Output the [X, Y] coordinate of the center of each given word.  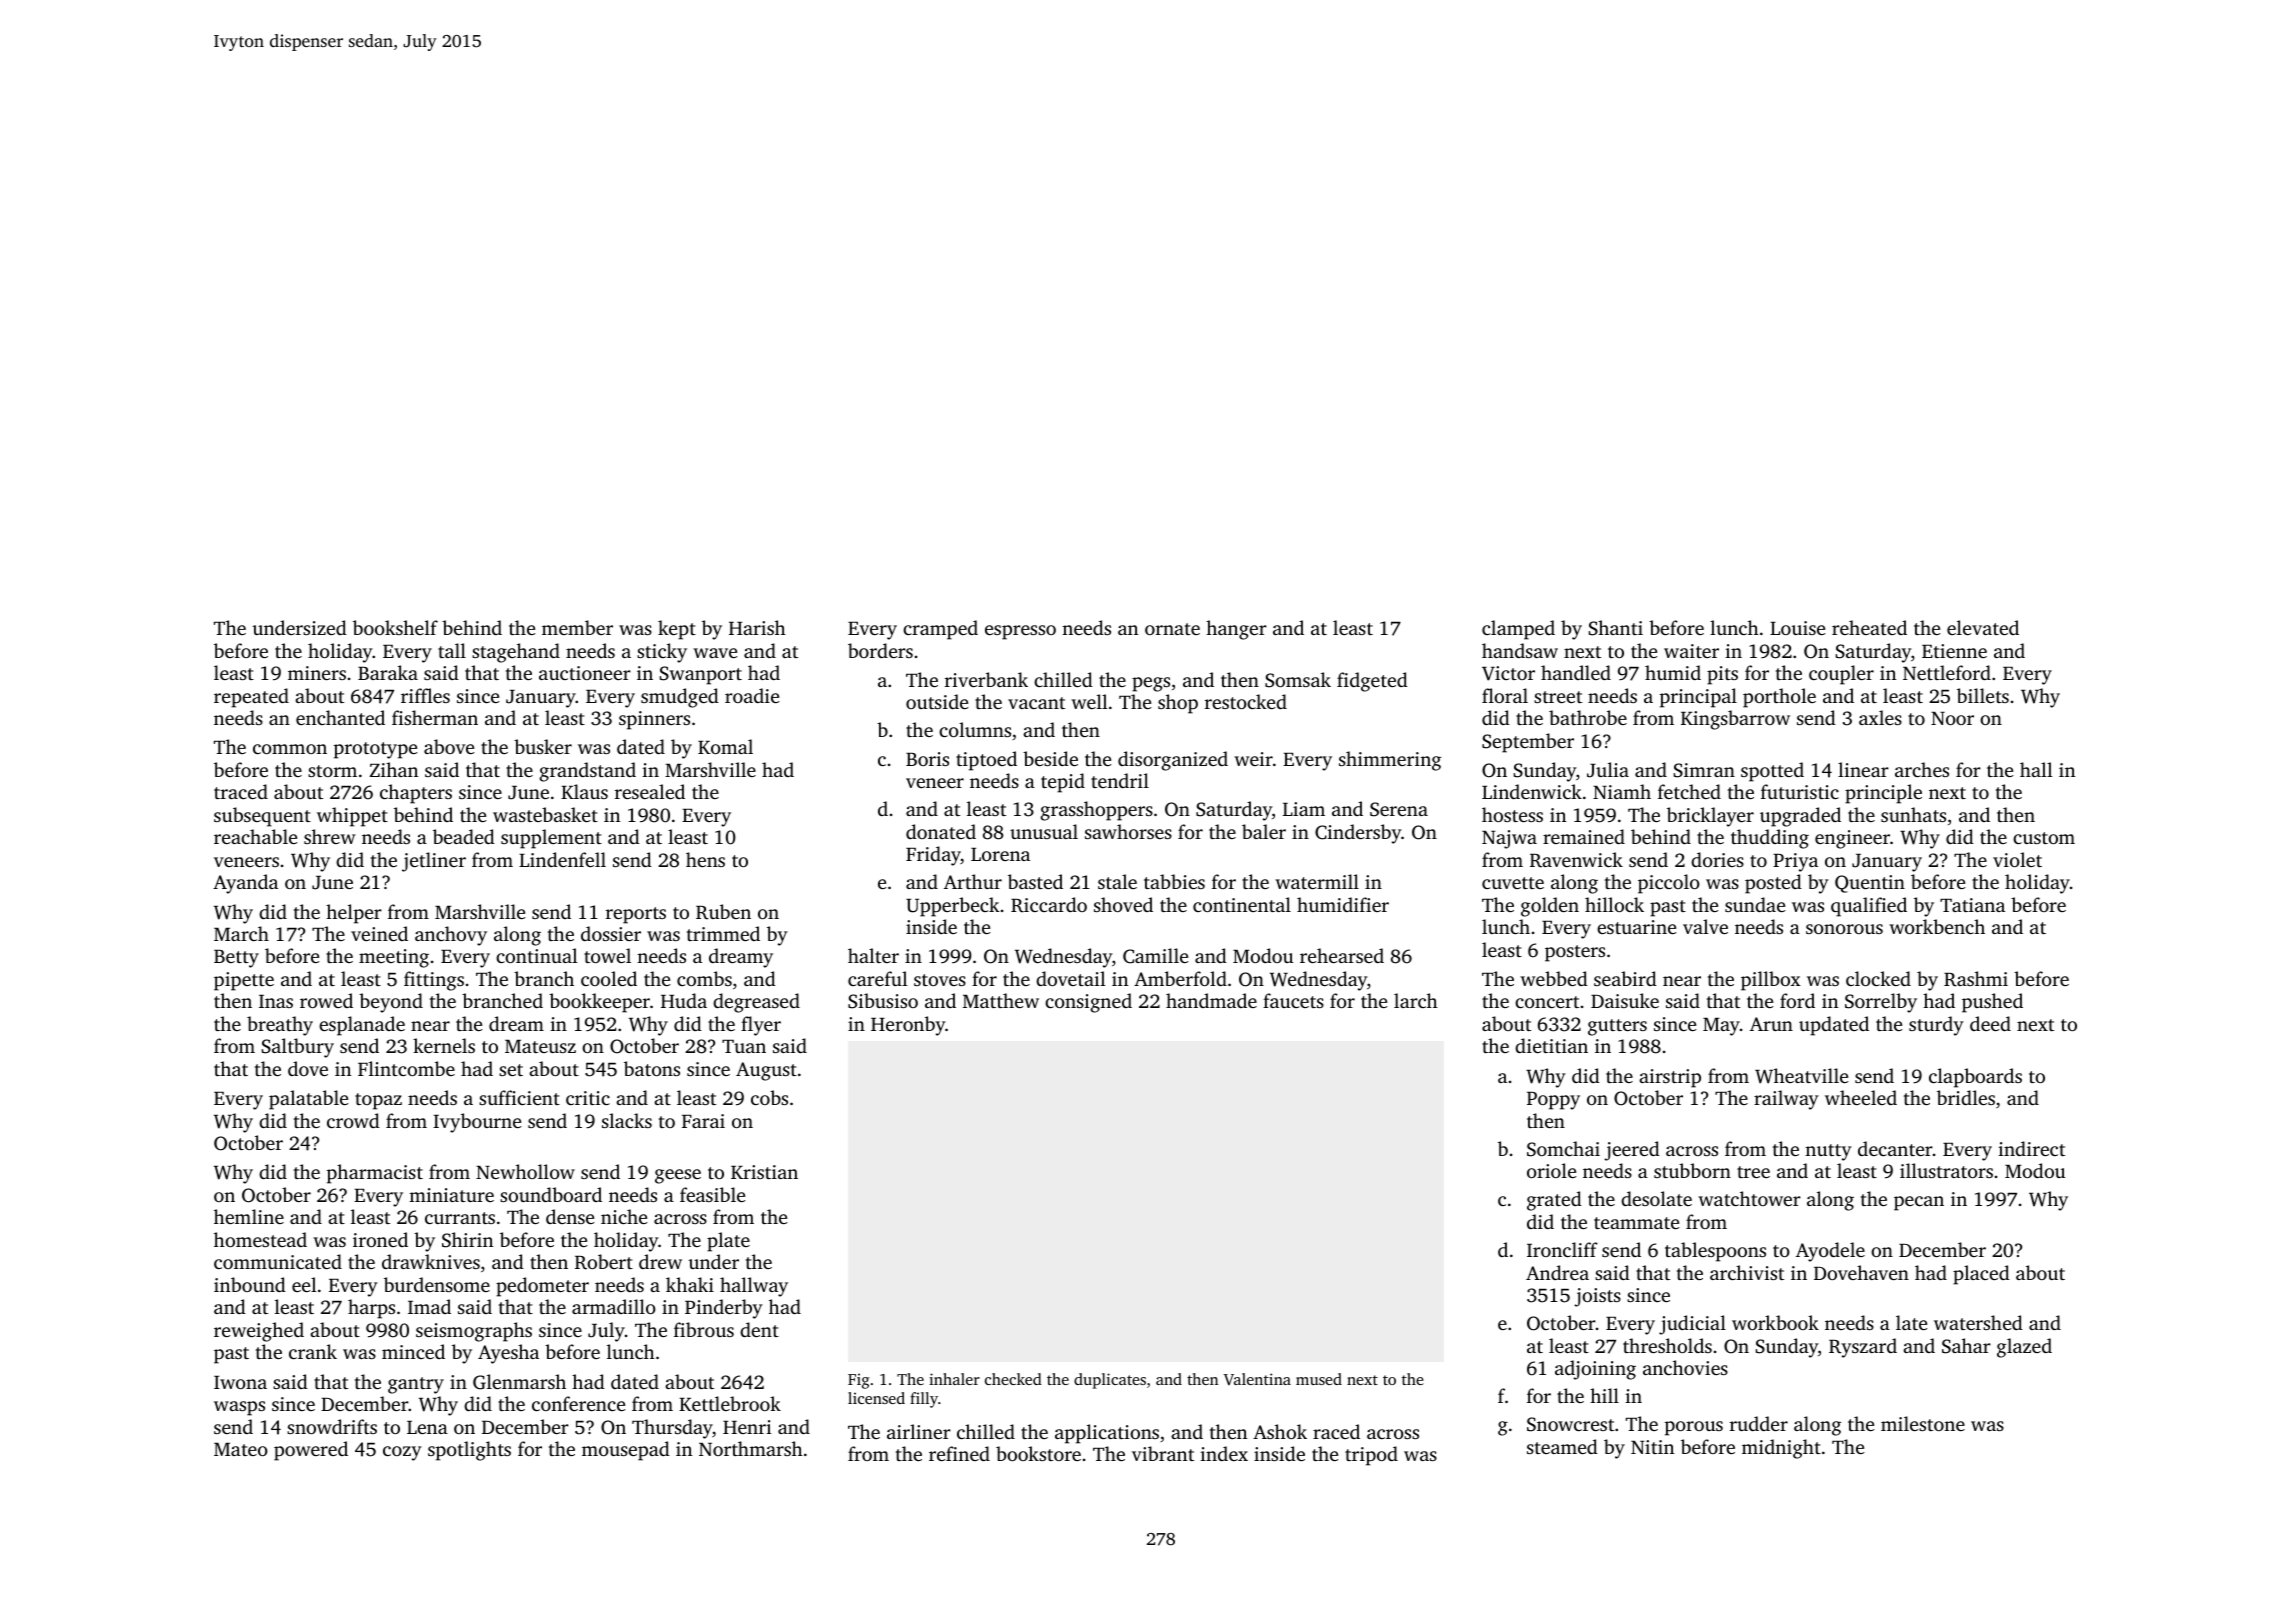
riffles [425, 695]
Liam [1304, 809]
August [766, 1071]
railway [1786, 1100]
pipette [244, 981]
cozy [402, 1453]
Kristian [764, 1172]
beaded [464, 836]
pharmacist [375, 1174]
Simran [1704, 770]
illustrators [1946, 1170]
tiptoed [986, 761]
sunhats [1913, 814]
